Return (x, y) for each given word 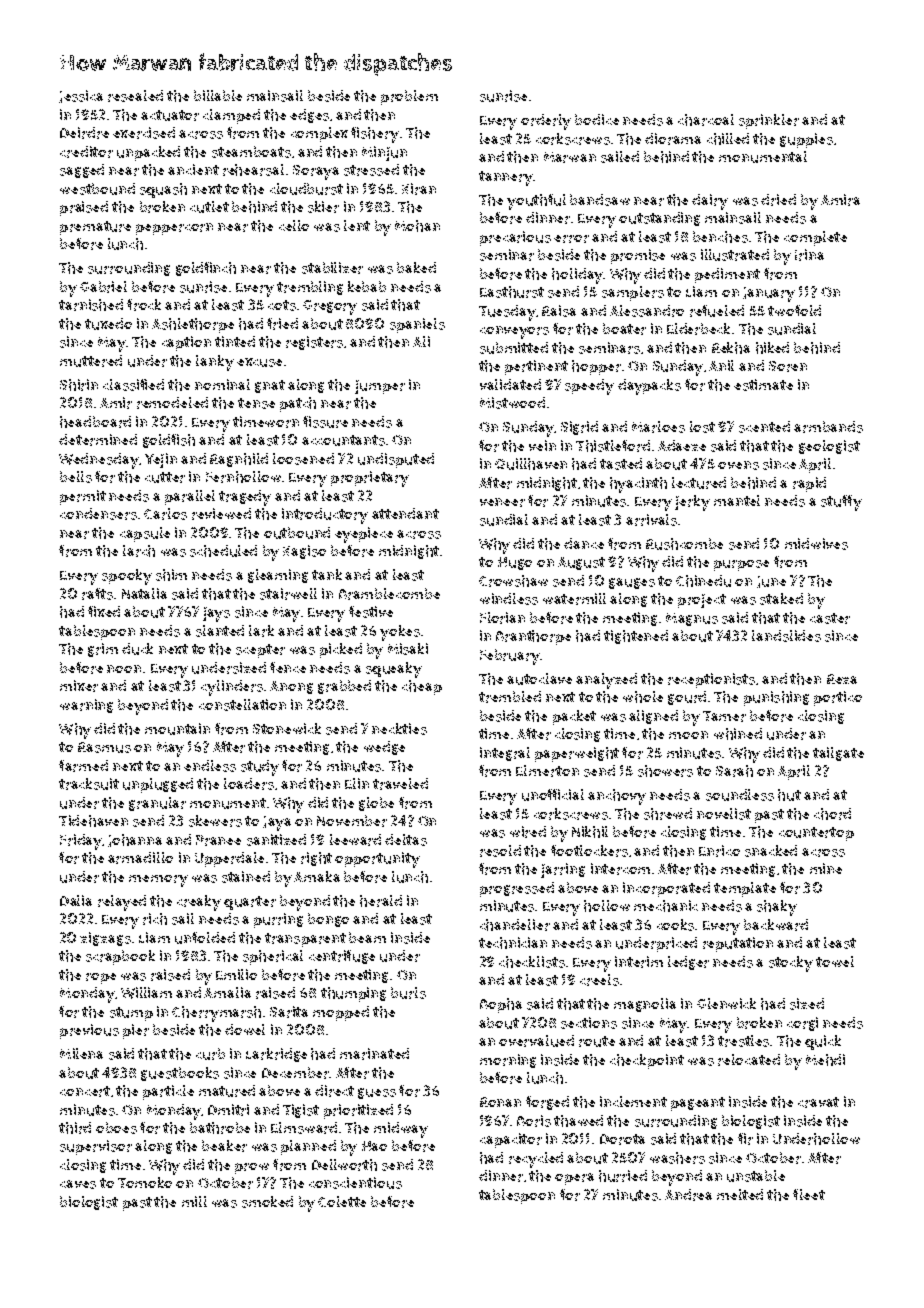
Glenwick (726, 1003)
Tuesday (507, 313)
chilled (728, 139)
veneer (502, 502)
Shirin (79, 385)
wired (528, 832)
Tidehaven (93, 821)
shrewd (668, 814)
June (771, 582)
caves (78, 1184)
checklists (532, 962)
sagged (82, 171)
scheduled (223, 551)
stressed (371, 170)
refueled (717, 311)
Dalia (76, 900)
